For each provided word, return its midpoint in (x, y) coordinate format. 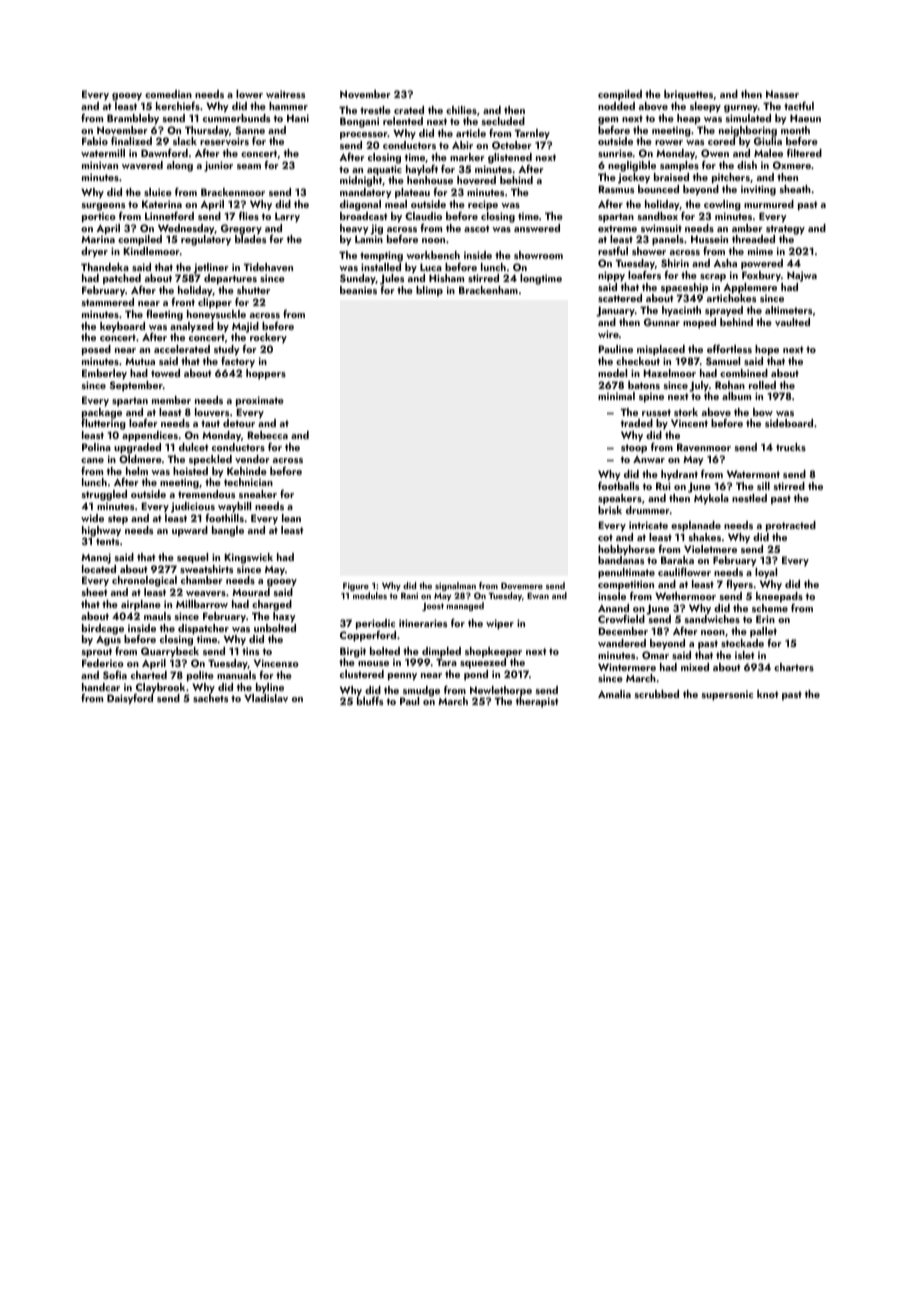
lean (291, 518)
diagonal (360, 205)
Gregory (241, 229)
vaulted (792, 322)
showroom (538, 255)
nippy (611, 276)
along (180, 166)
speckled (210, 460)
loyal (766, 573)
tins (250, 651)
